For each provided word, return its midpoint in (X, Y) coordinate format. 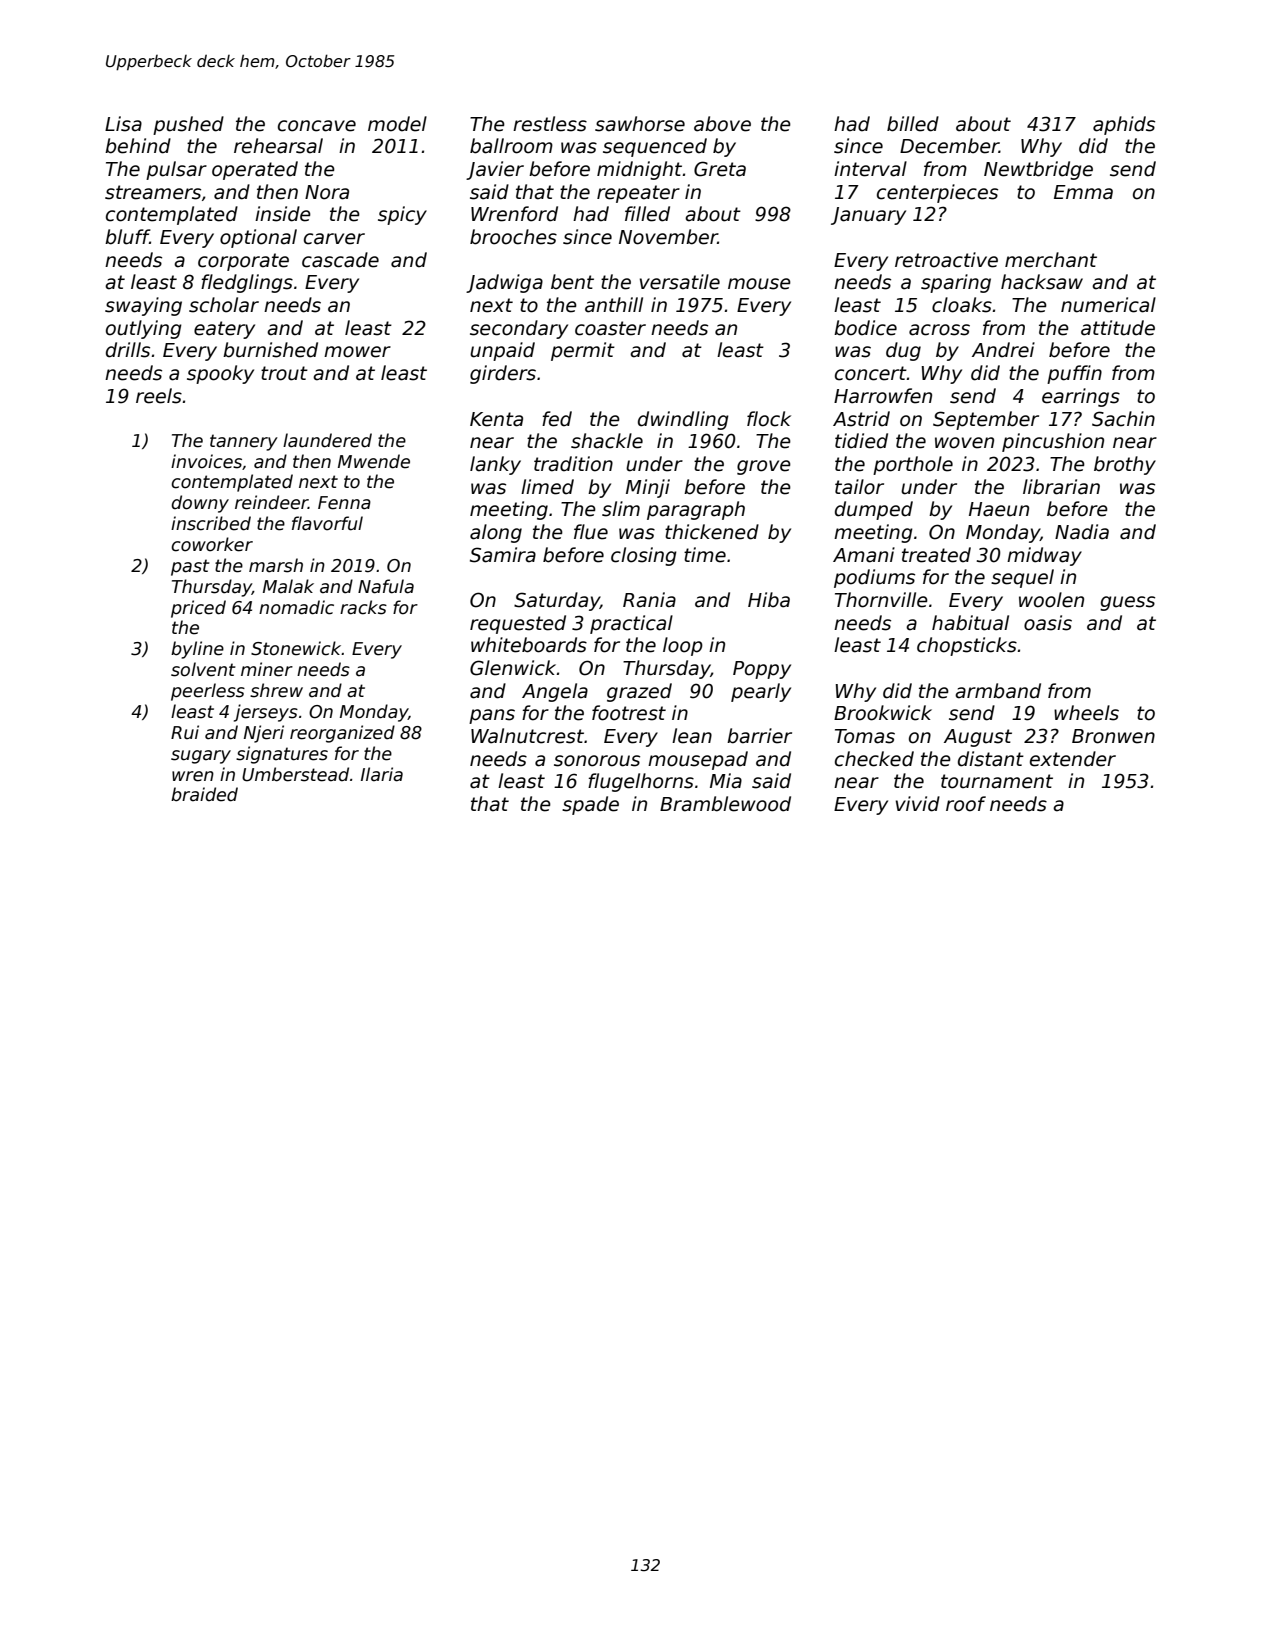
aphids (1124, 125)
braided (204, 794)
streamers (153, 192)
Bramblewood (725, 804)
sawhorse (640, 124)
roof (966, 804)
